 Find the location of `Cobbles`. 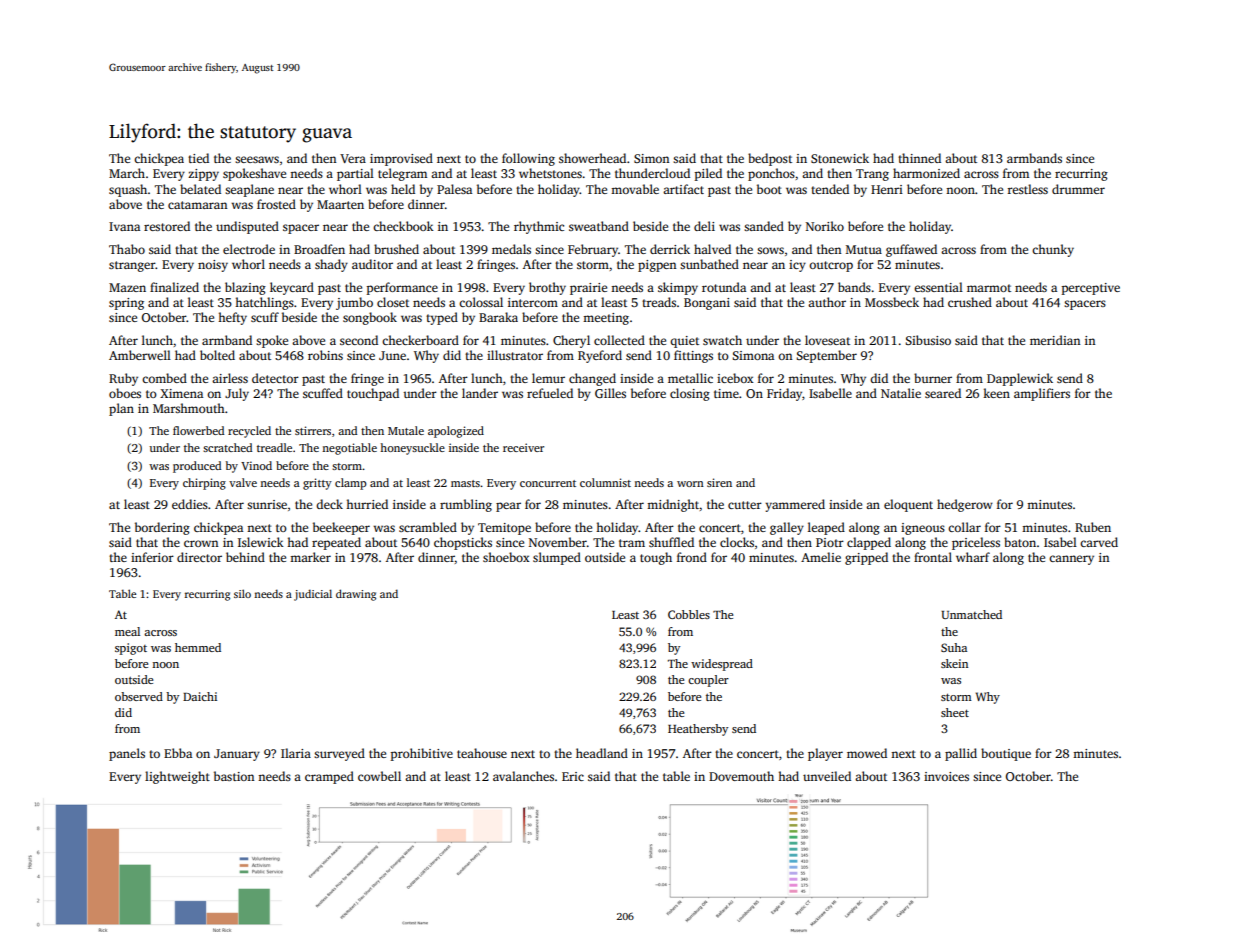

Cobbles is located at coordinates (689, 614).
